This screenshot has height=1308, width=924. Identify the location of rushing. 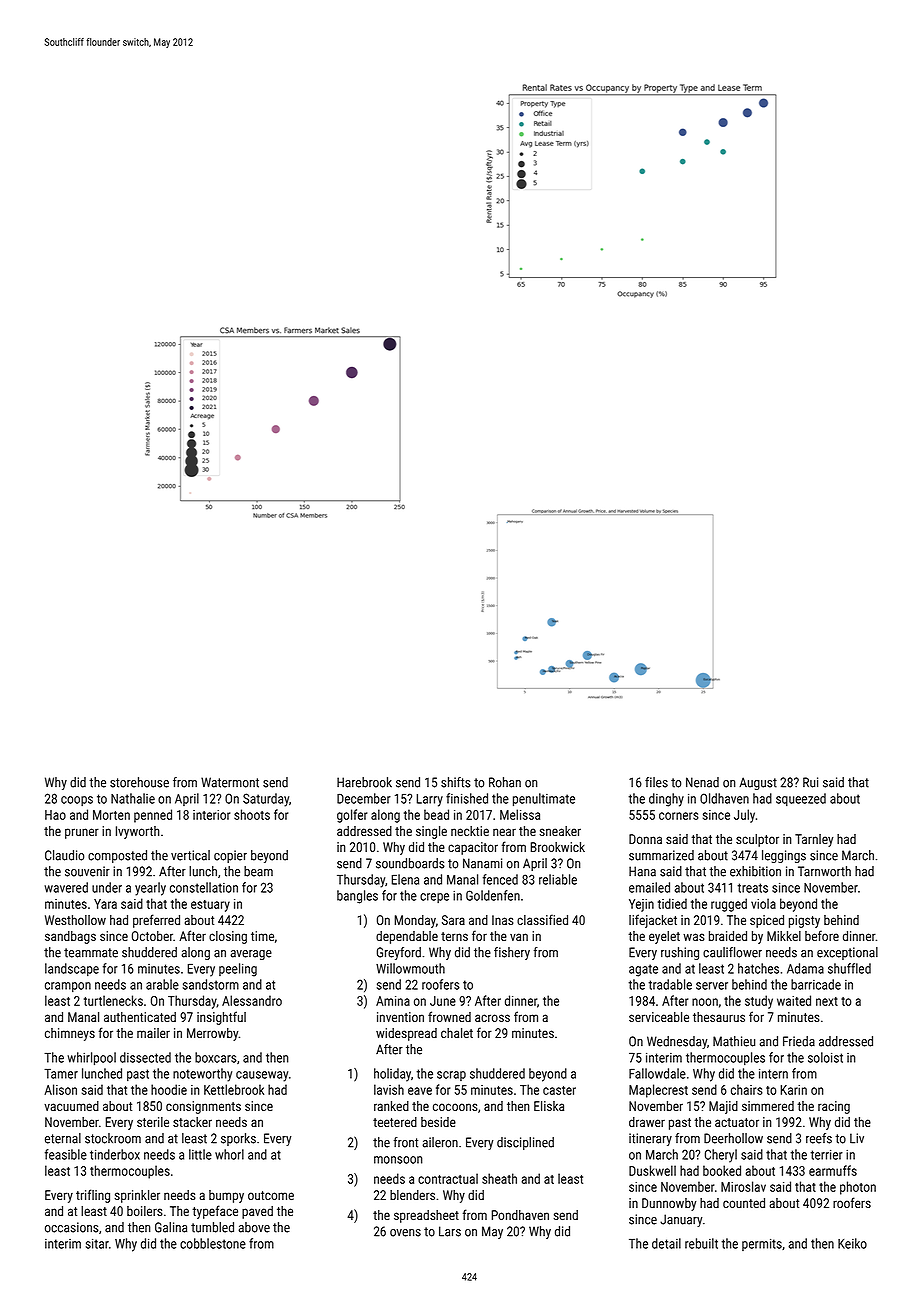
(680, 953).
